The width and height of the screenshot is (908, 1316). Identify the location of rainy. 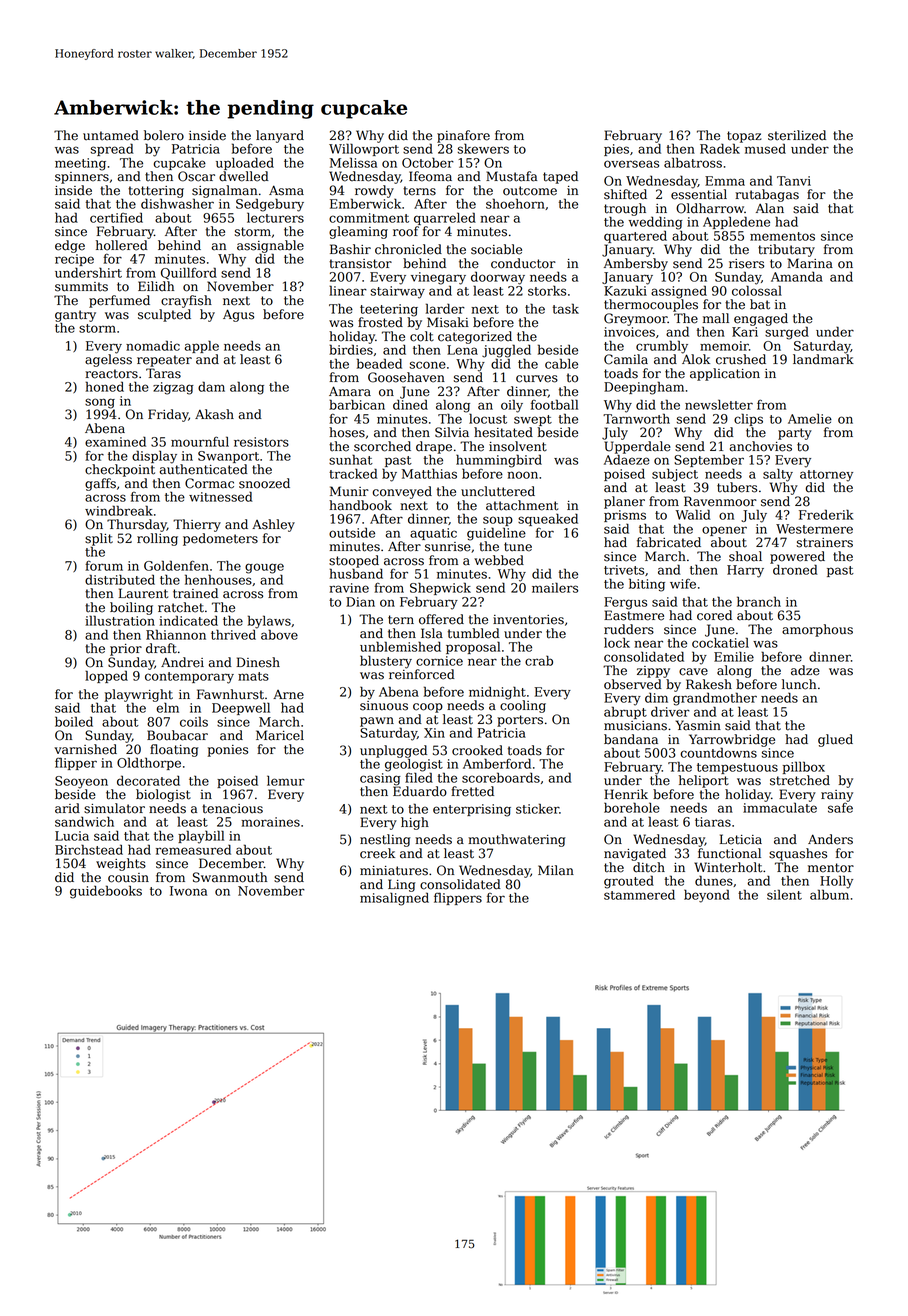
(837, 796).
